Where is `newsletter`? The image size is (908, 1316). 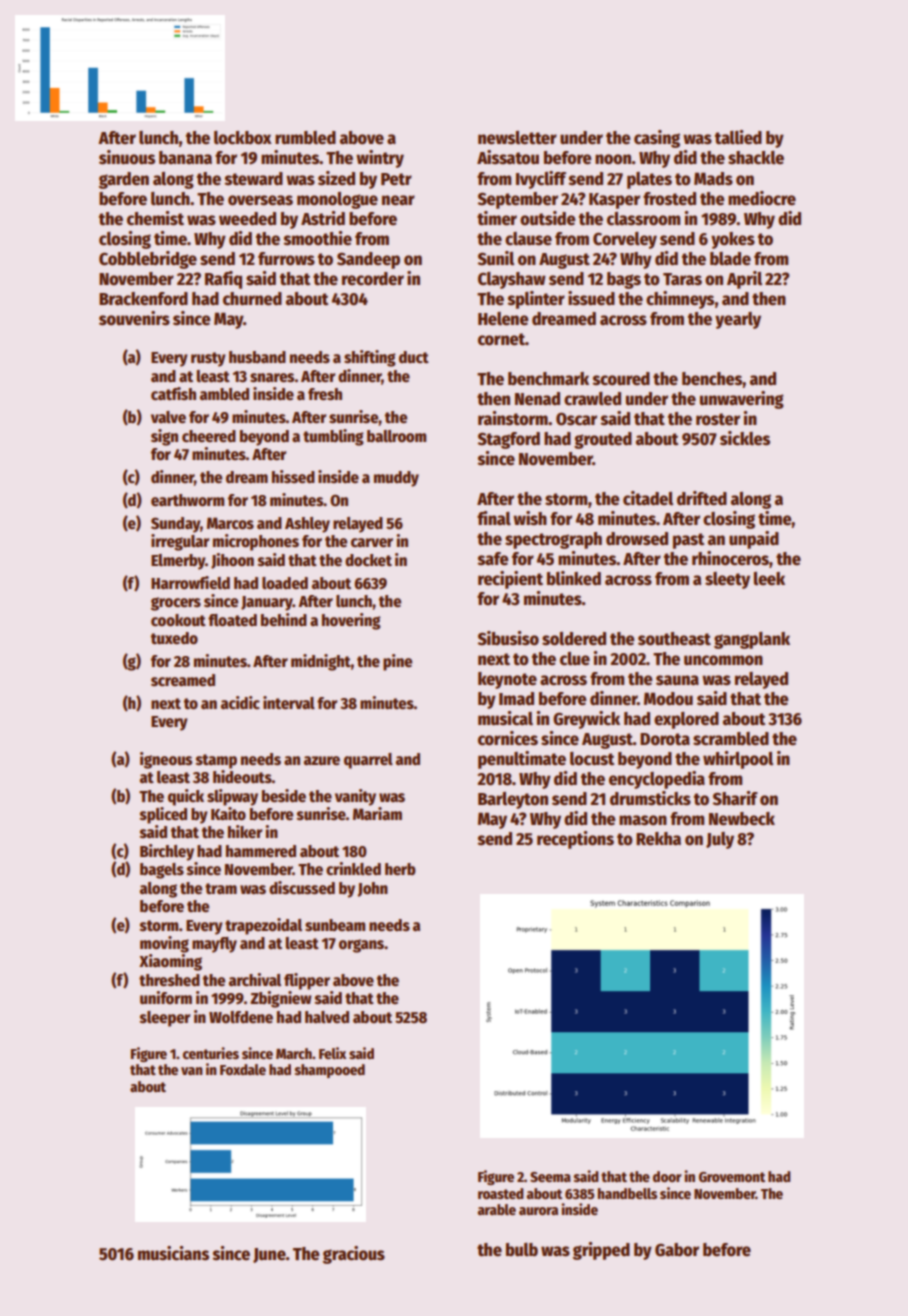
newsletter is located at coordinates (517, 138).
